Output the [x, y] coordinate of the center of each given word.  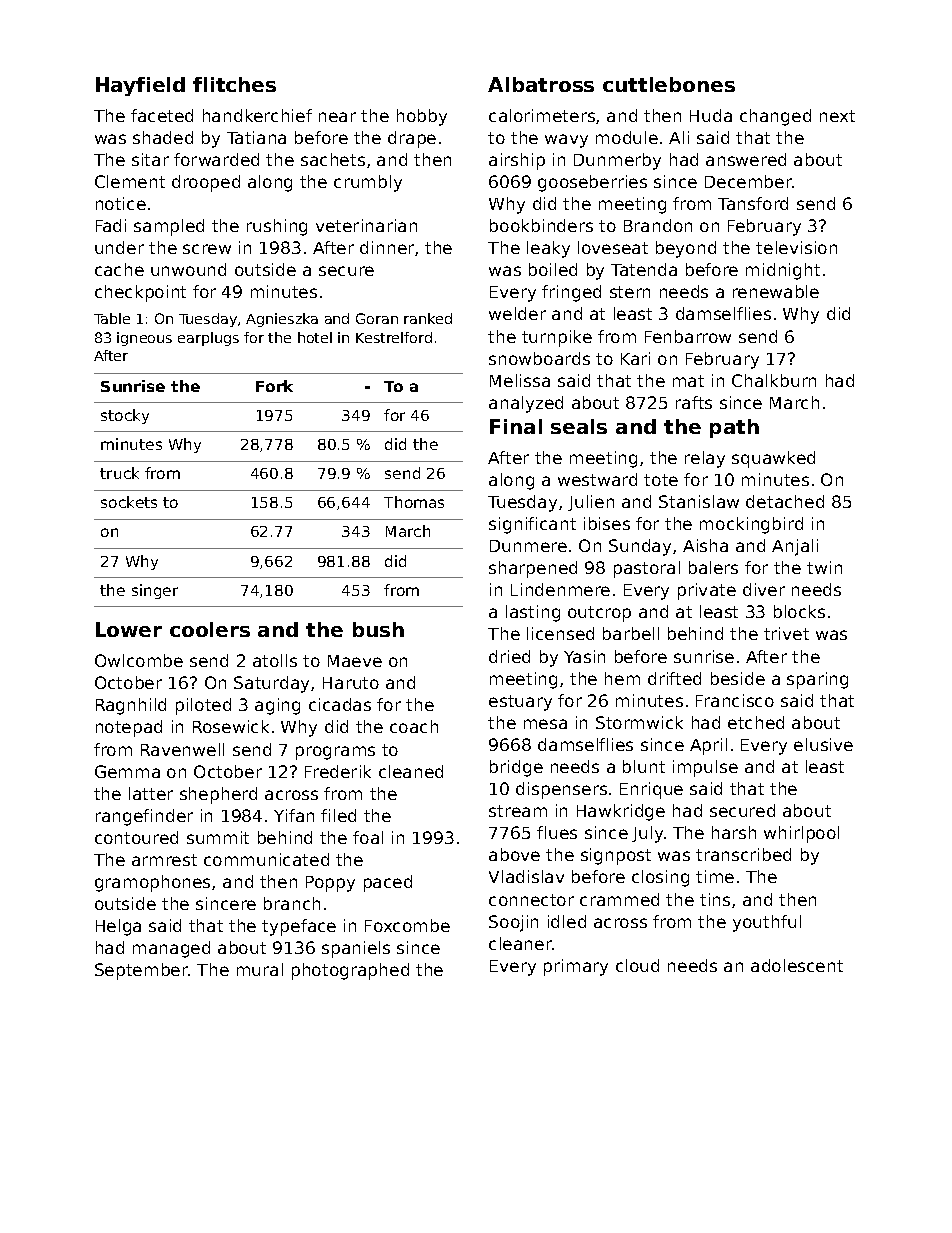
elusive [823, 744]
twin [824, 567]
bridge [516, 768]
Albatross [541, 84]
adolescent [797, 965]
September [142, 971]
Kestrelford [394, 337]
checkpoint [140, 293]
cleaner [520, 943]
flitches [234, 84]
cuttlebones [669, 84]
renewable [776, 291]
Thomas [414, 502]
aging [277, 706]
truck [119, 473]
